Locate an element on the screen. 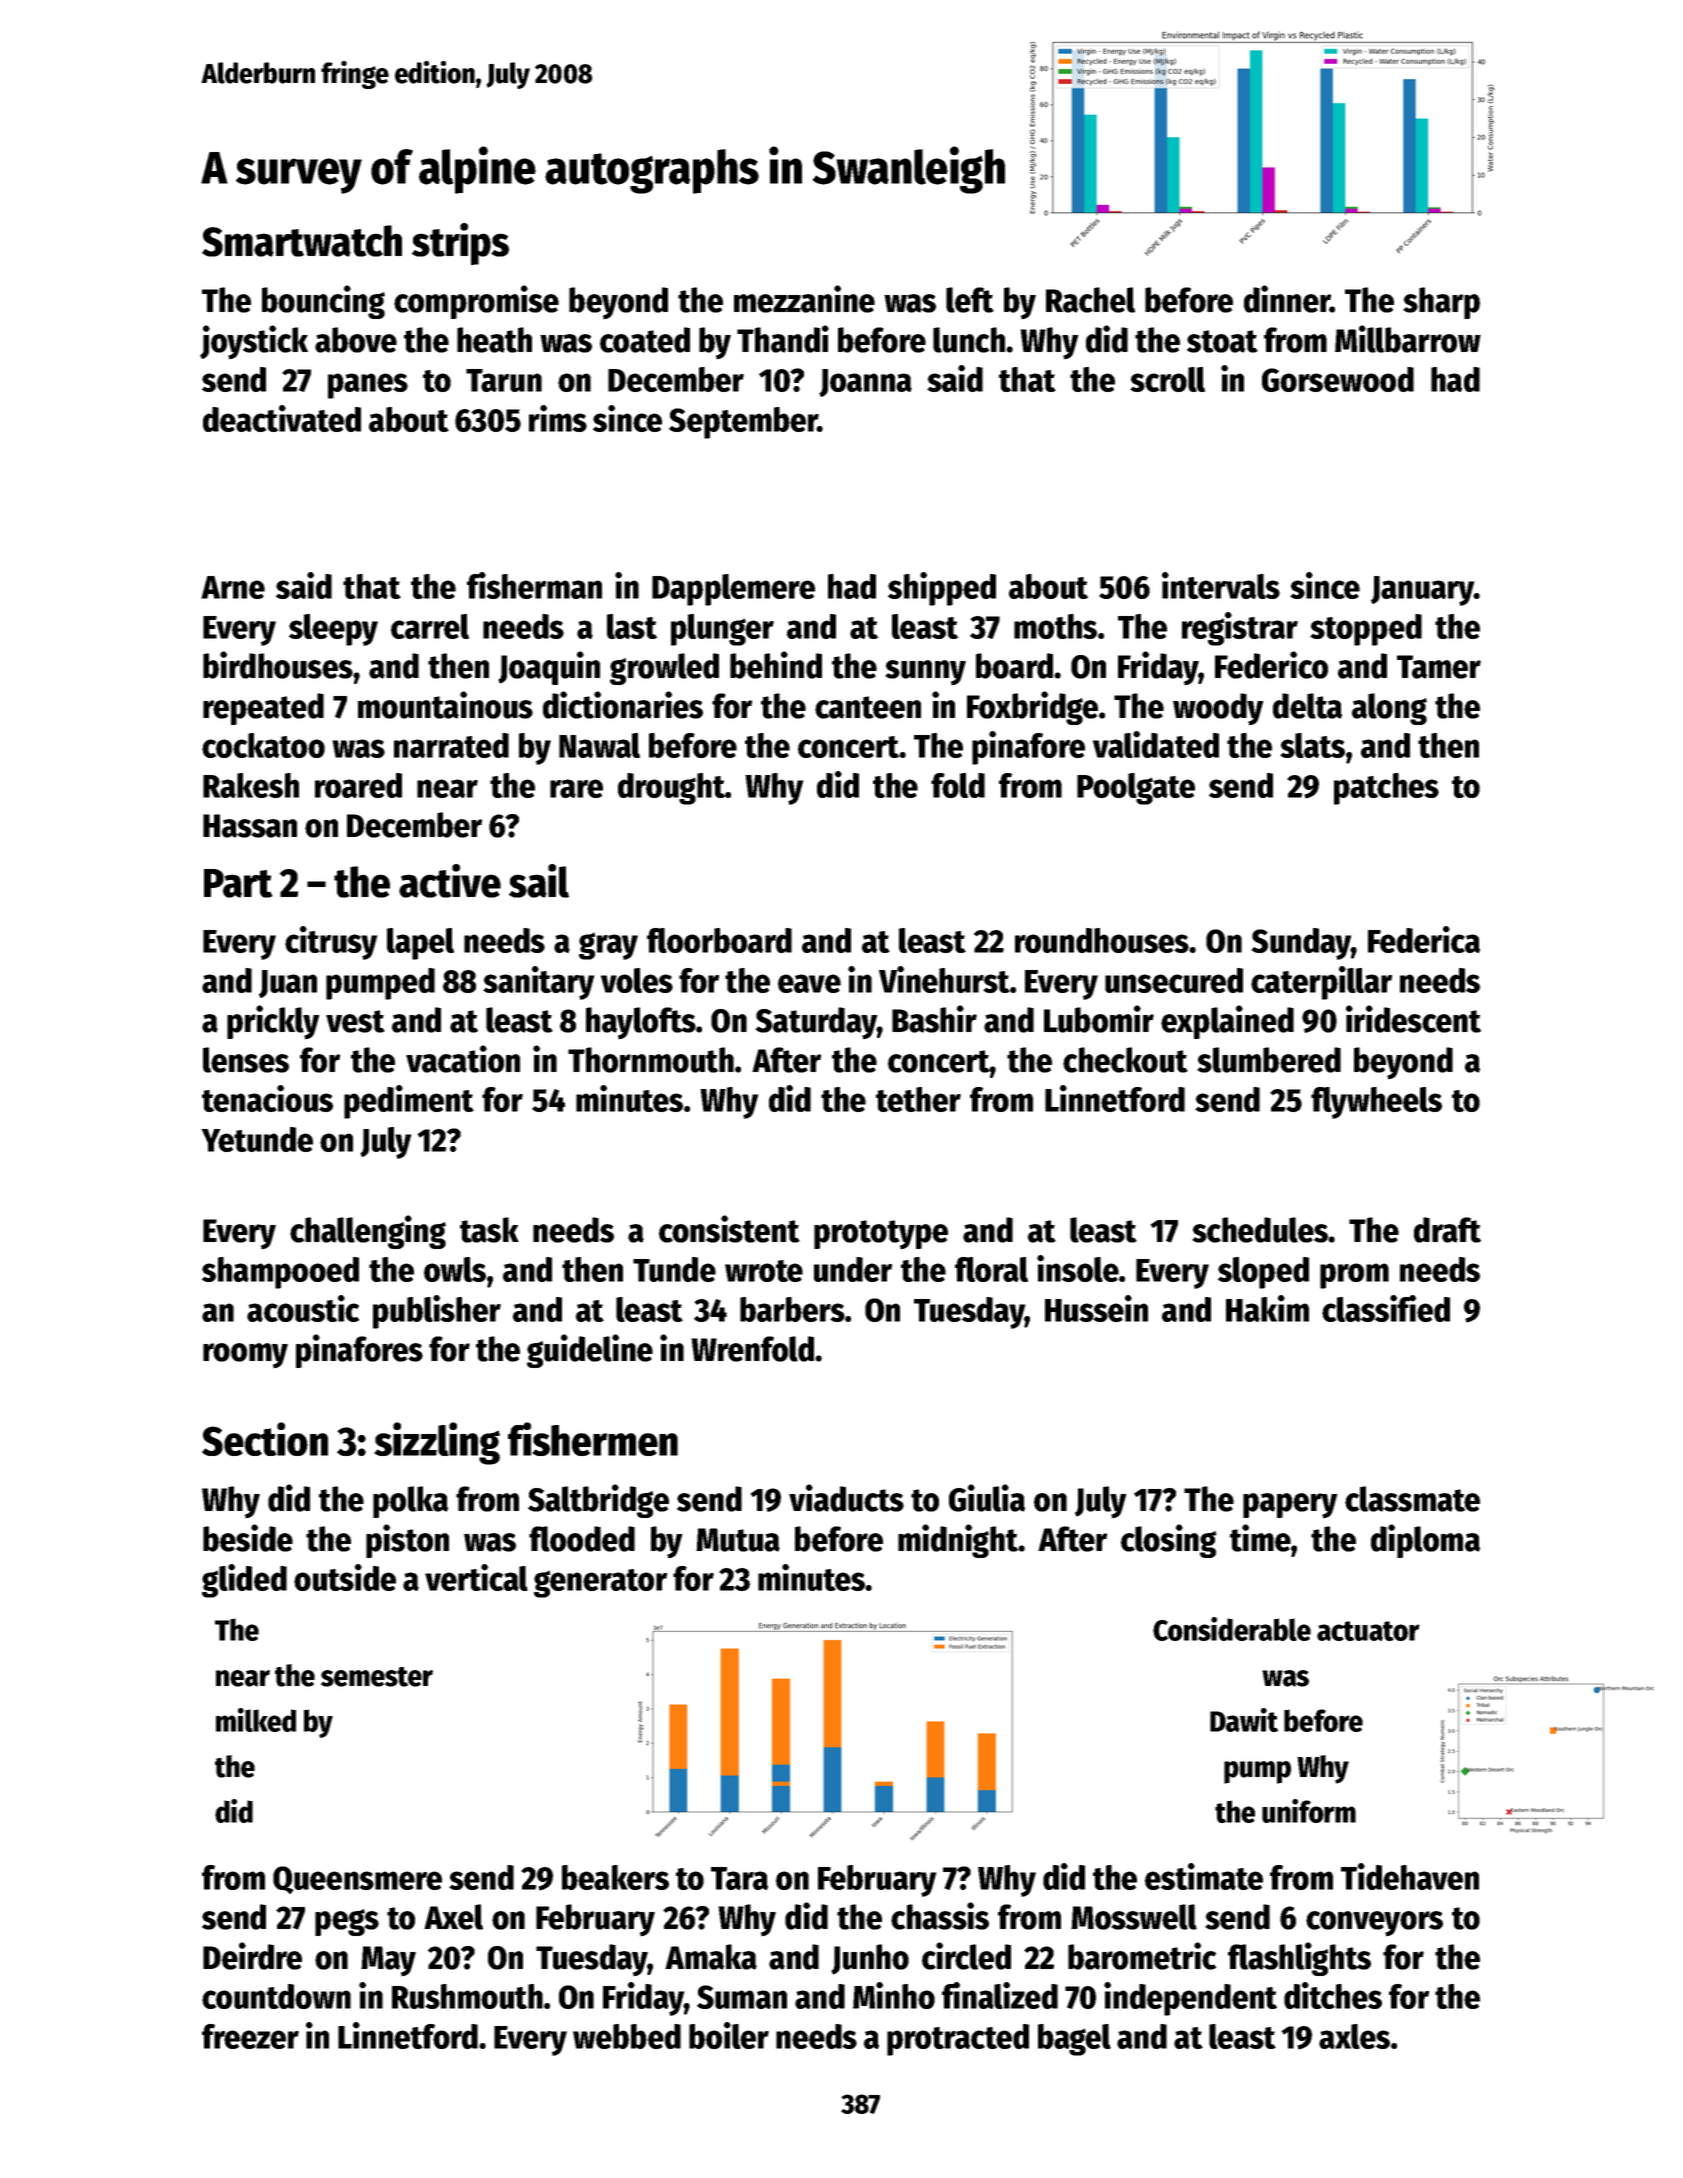 Image resolution: width=1683 pixels, height=2178 pixels. canteen is located at coordinates (868, 707).
